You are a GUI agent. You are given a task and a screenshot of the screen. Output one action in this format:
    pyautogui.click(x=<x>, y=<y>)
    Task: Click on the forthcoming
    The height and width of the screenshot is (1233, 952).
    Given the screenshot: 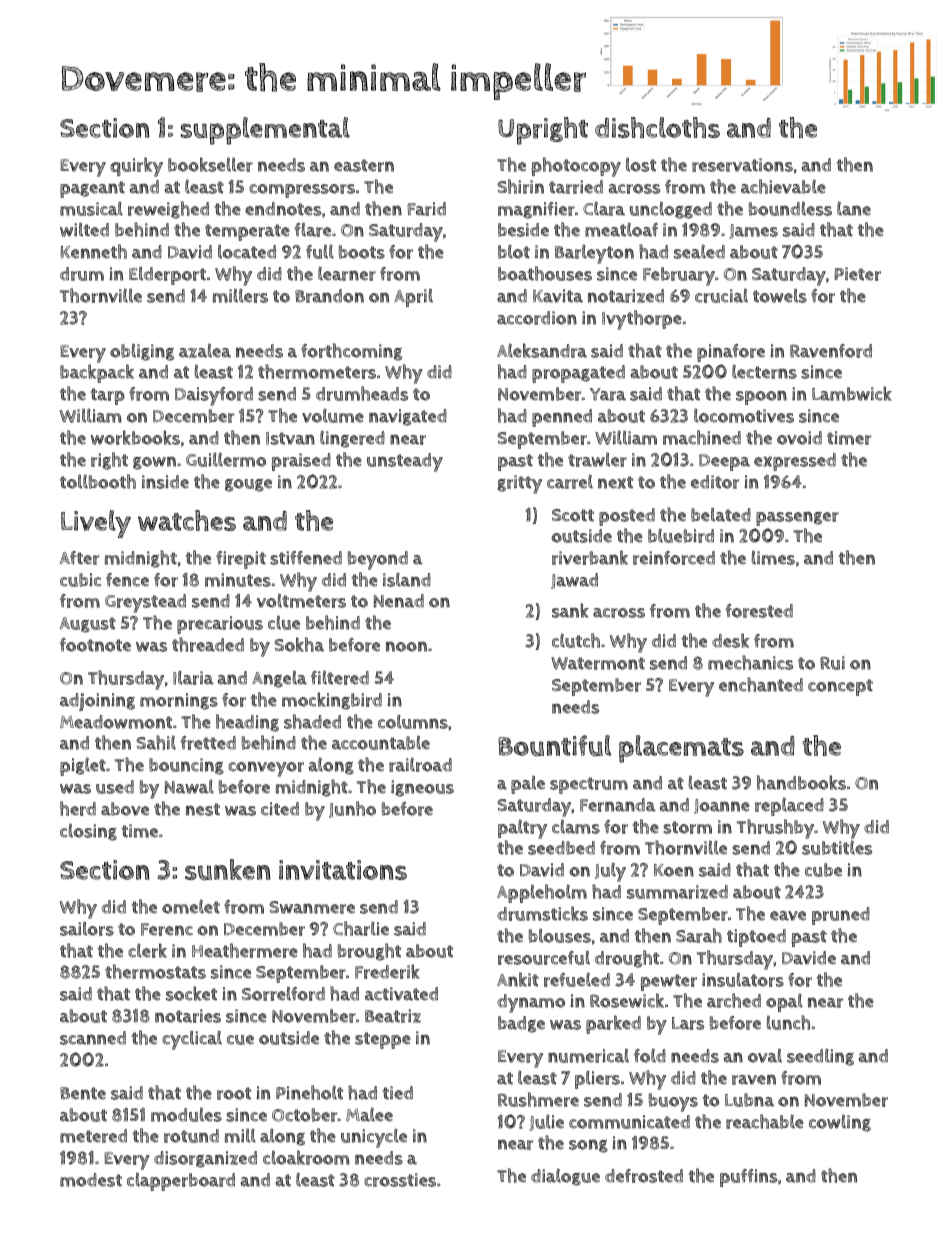 What is the action you would take?
    pyautogui.click(x=351, y=352)
